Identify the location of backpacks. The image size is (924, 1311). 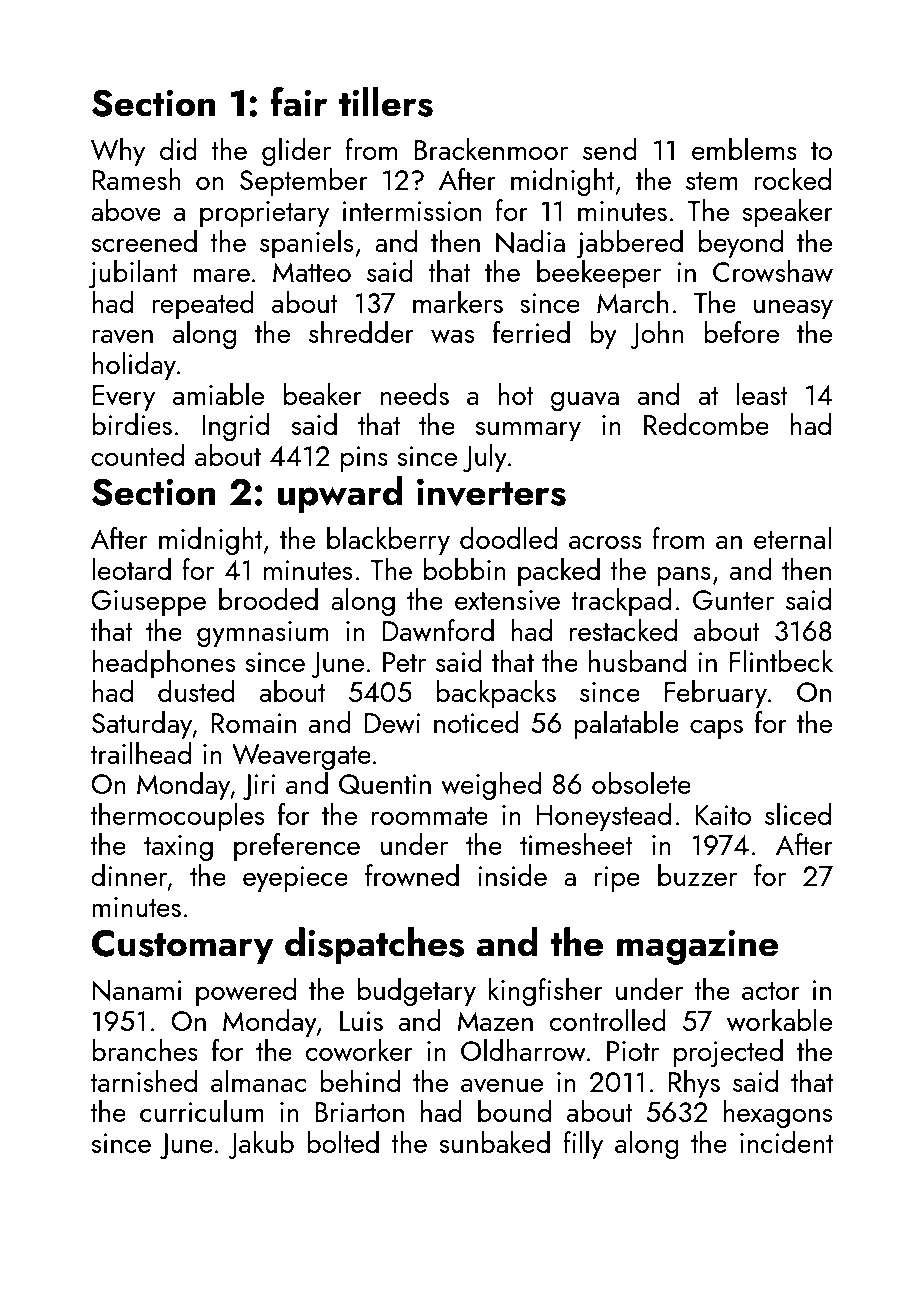
(496, 694).
